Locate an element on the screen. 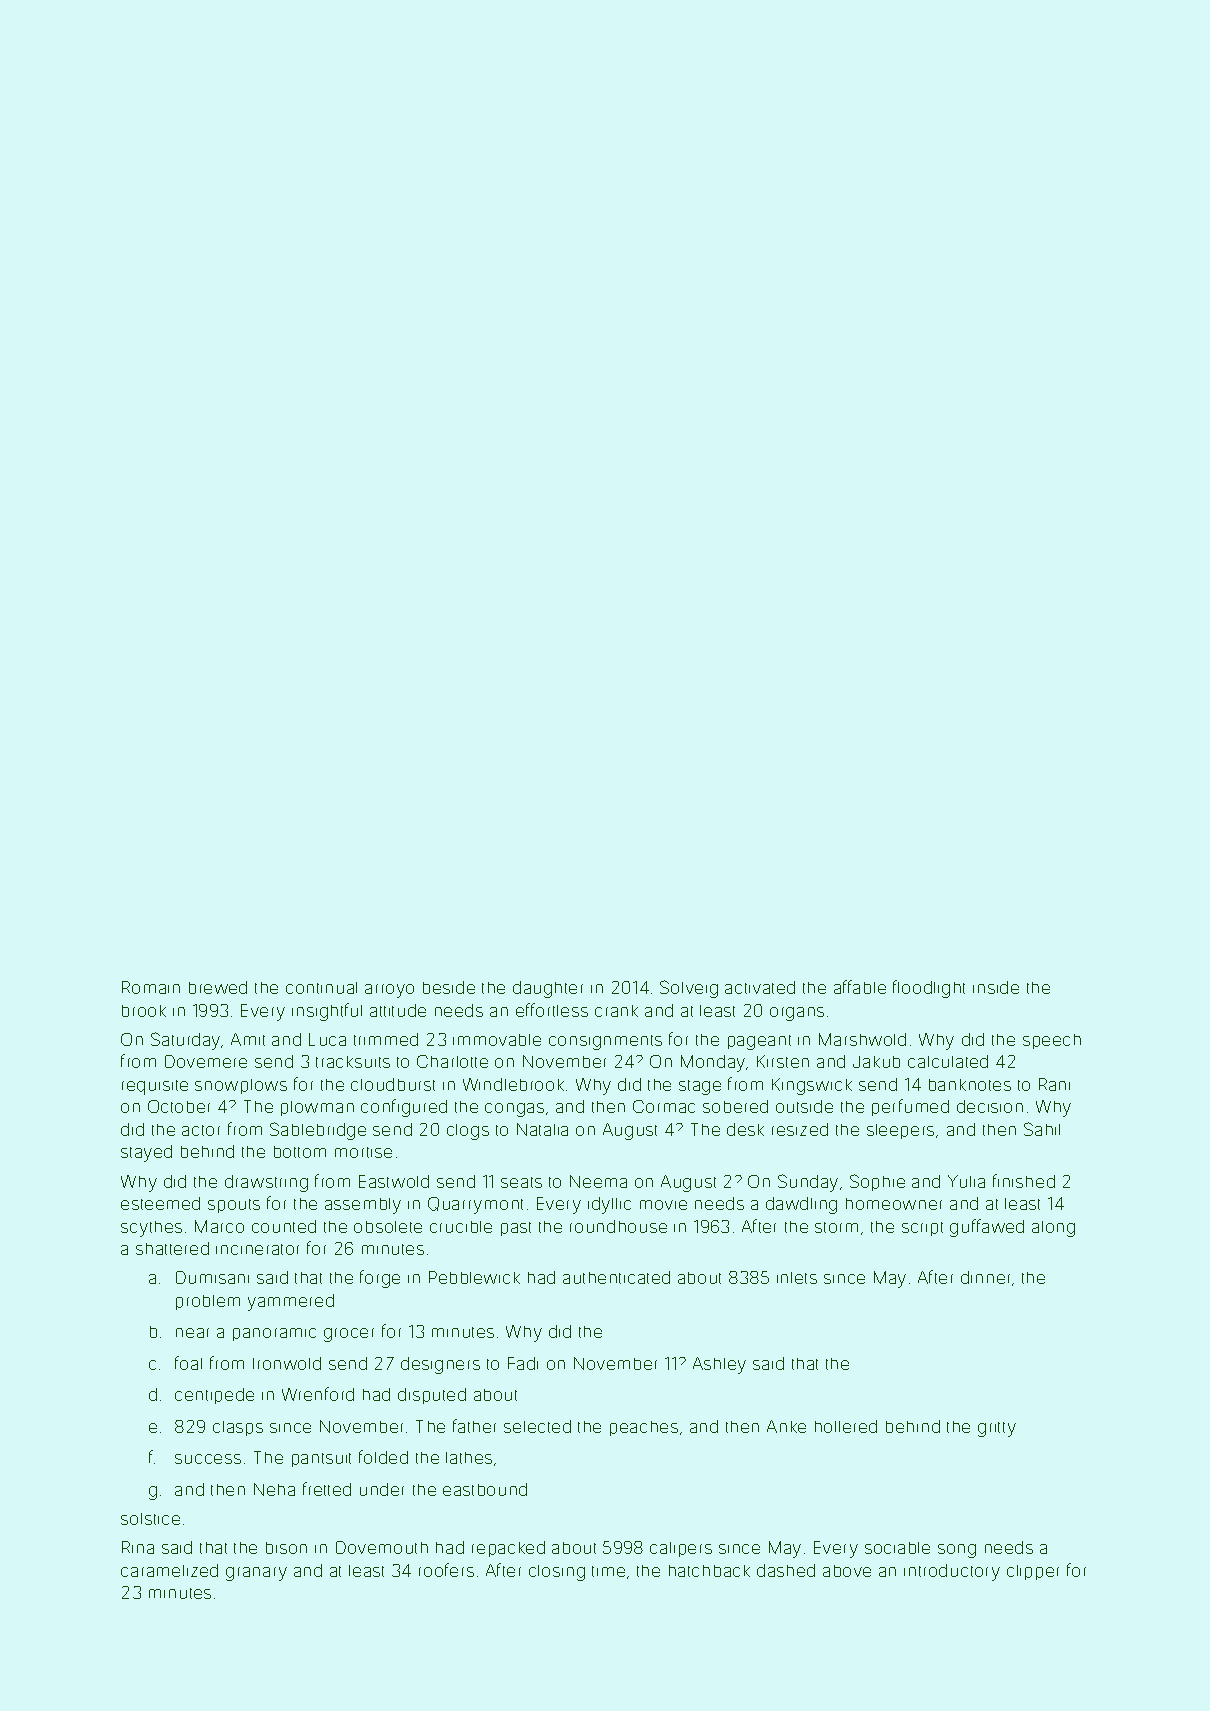 This screenshot has height=1711, width=1210. gritty is located at coordinates (997, 1429).
